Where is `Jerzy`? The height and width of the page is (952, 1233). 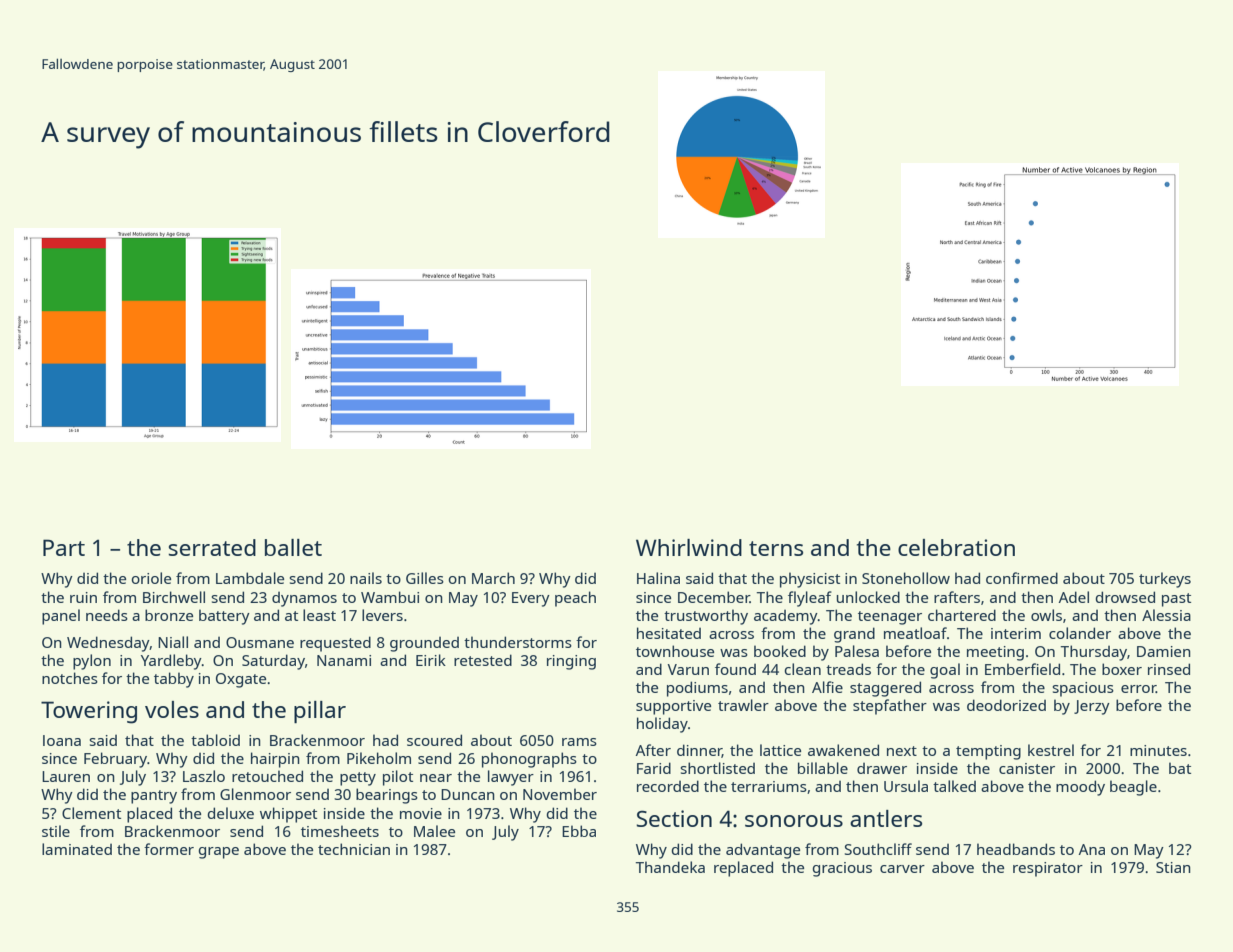
Jerzy is located at coordinates (1092, 707).
